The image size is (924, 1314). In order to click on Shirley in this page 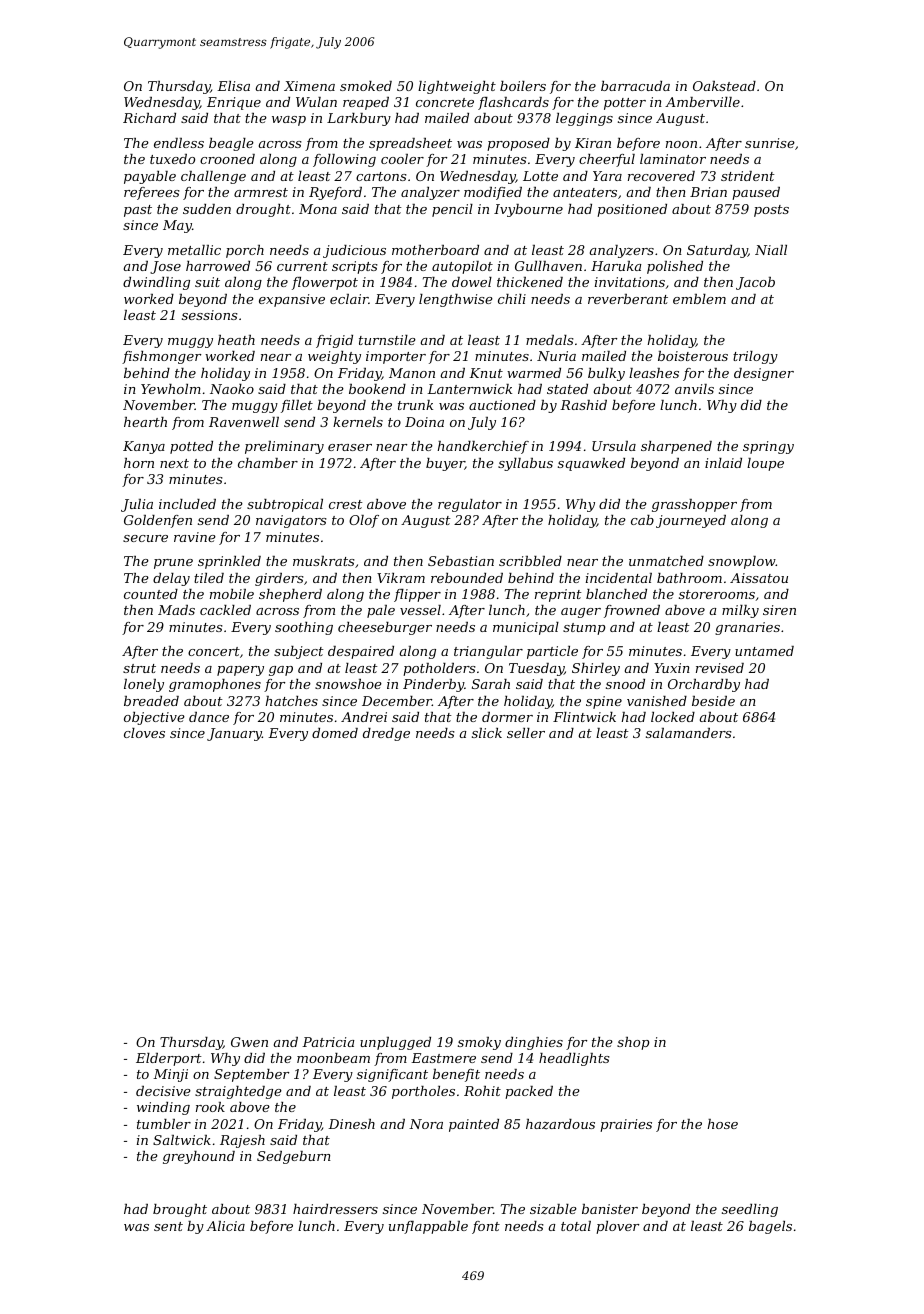, I will do `click(596, 669)`.
